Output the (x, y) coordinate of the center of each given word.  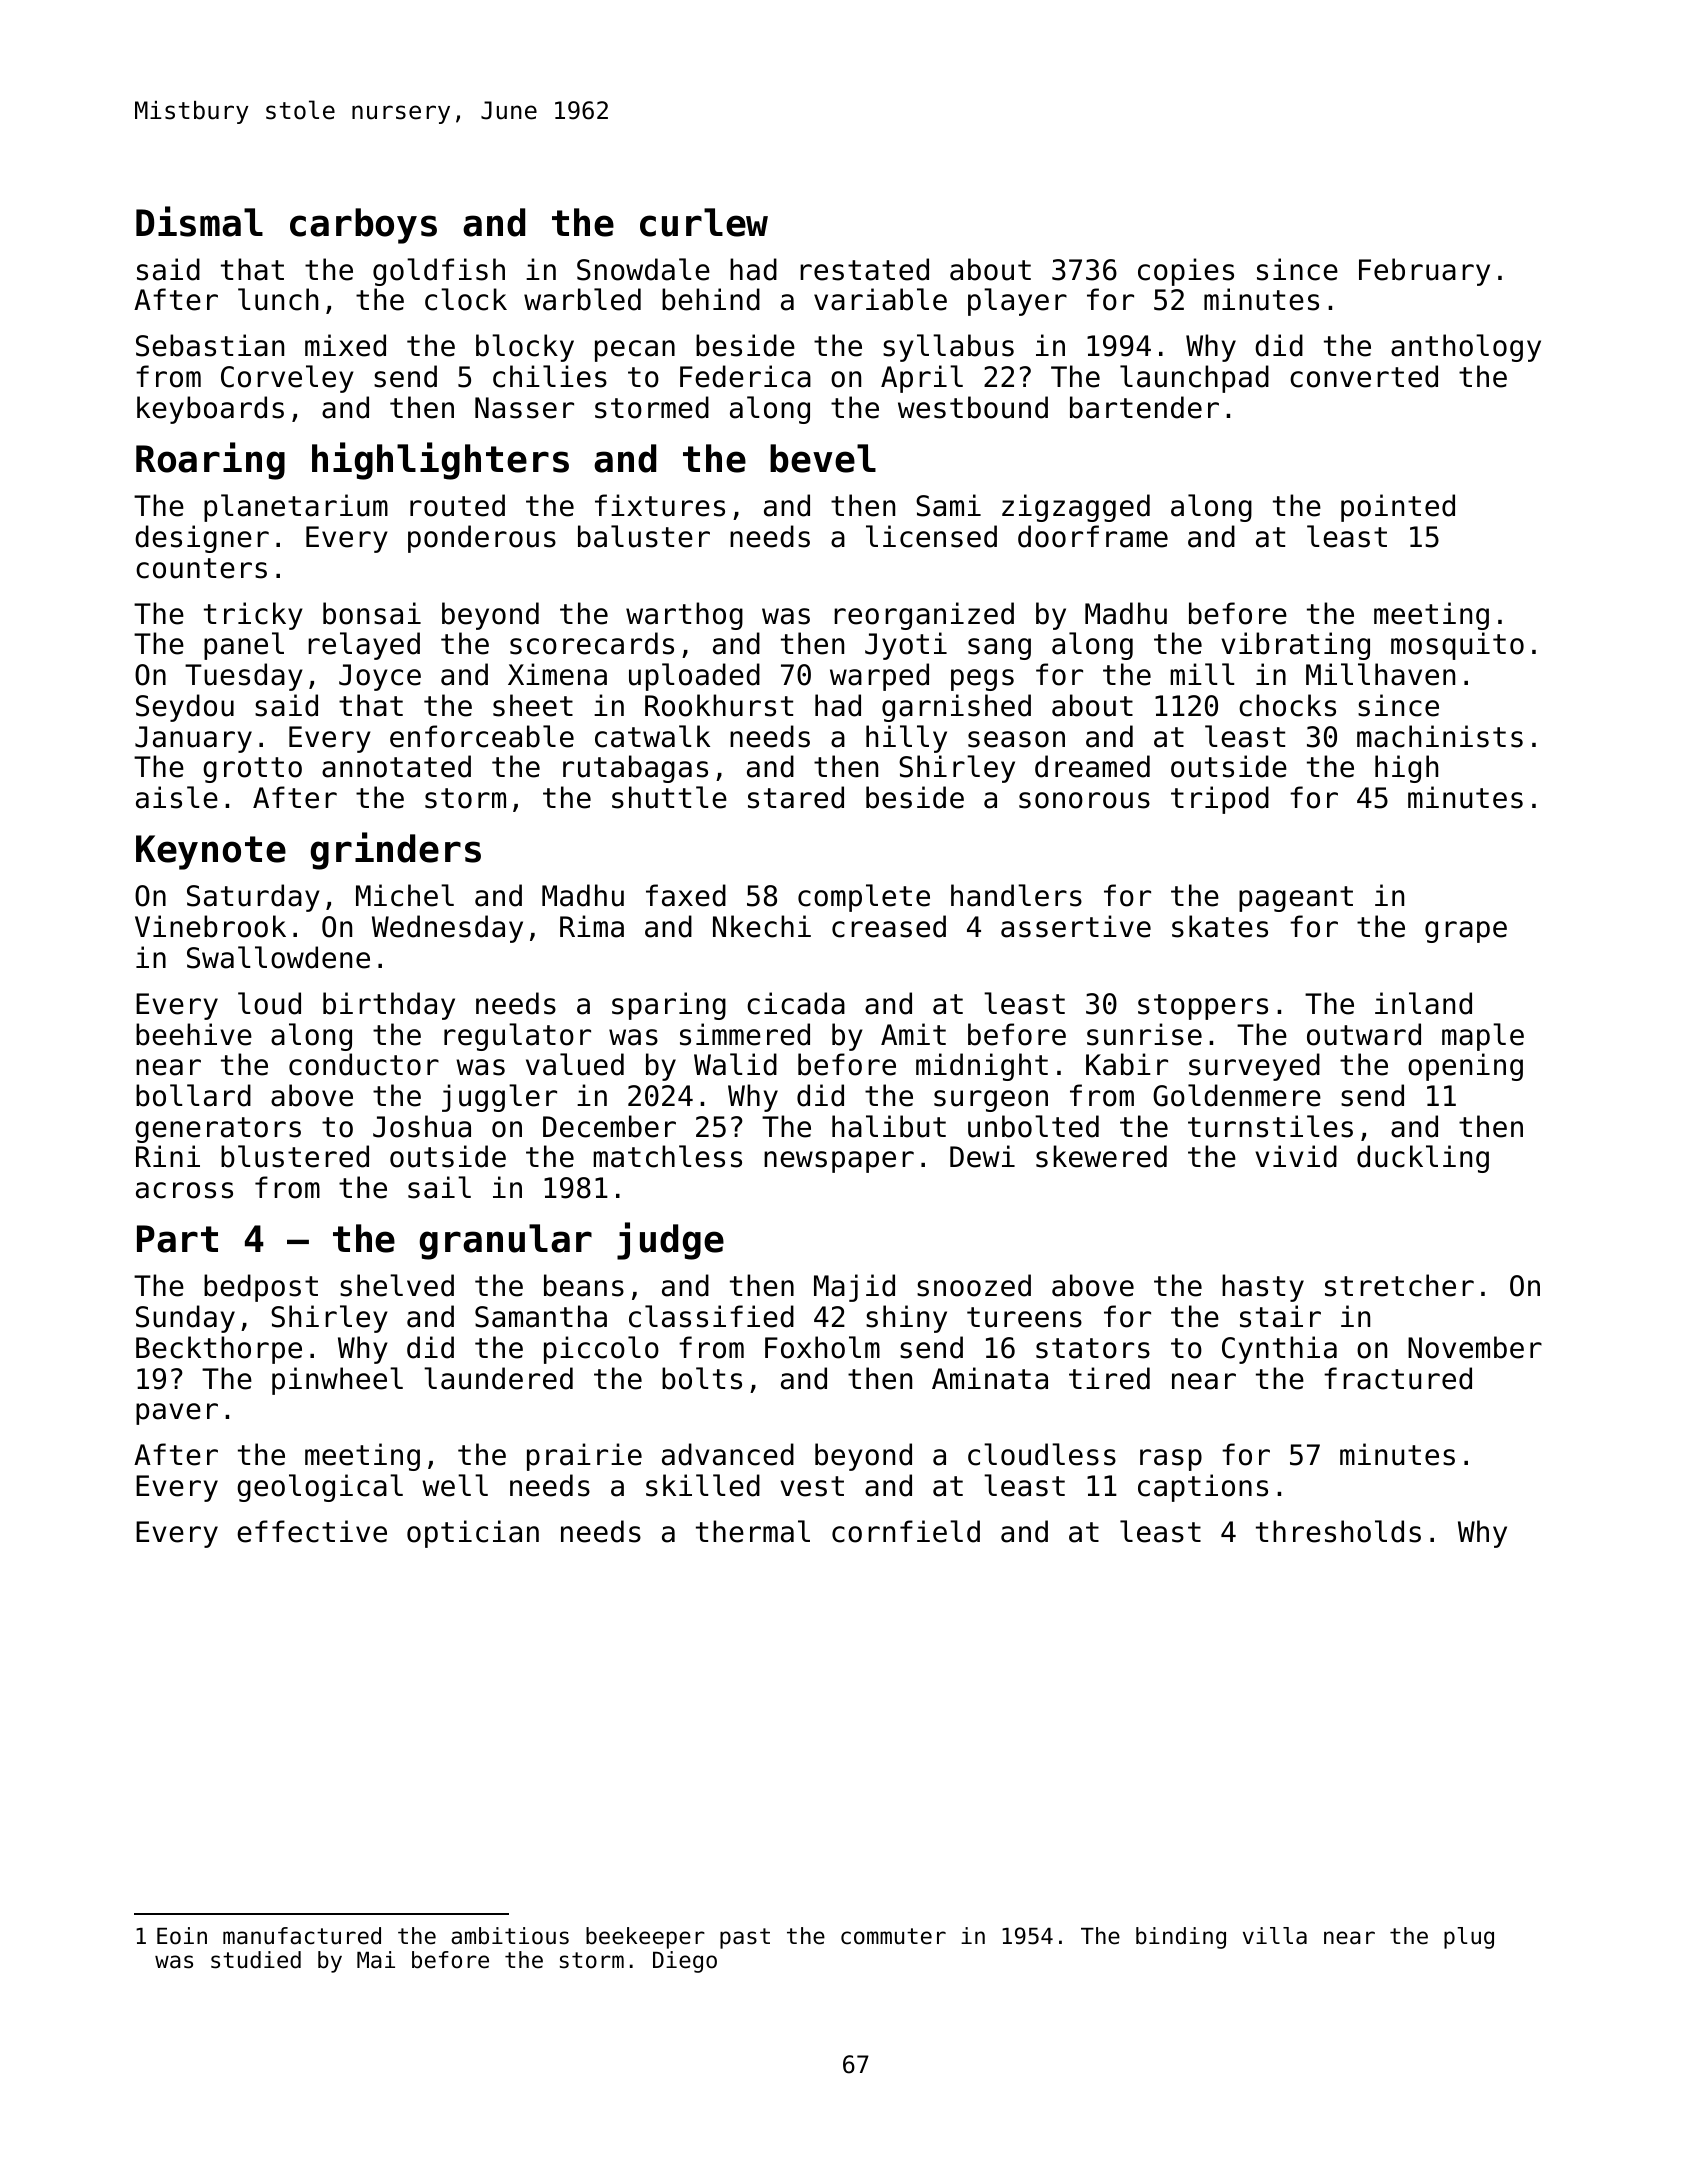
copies (1186, 272)
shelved (397, 1285)
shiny (906, 1319)
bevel (823, 458)
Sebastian (210, 345)
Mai (376, 1960)
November (1475, 1347)
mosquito (1457, 646)
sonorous (1084, 800)
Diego (685, 1962)
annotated (396, 766)
